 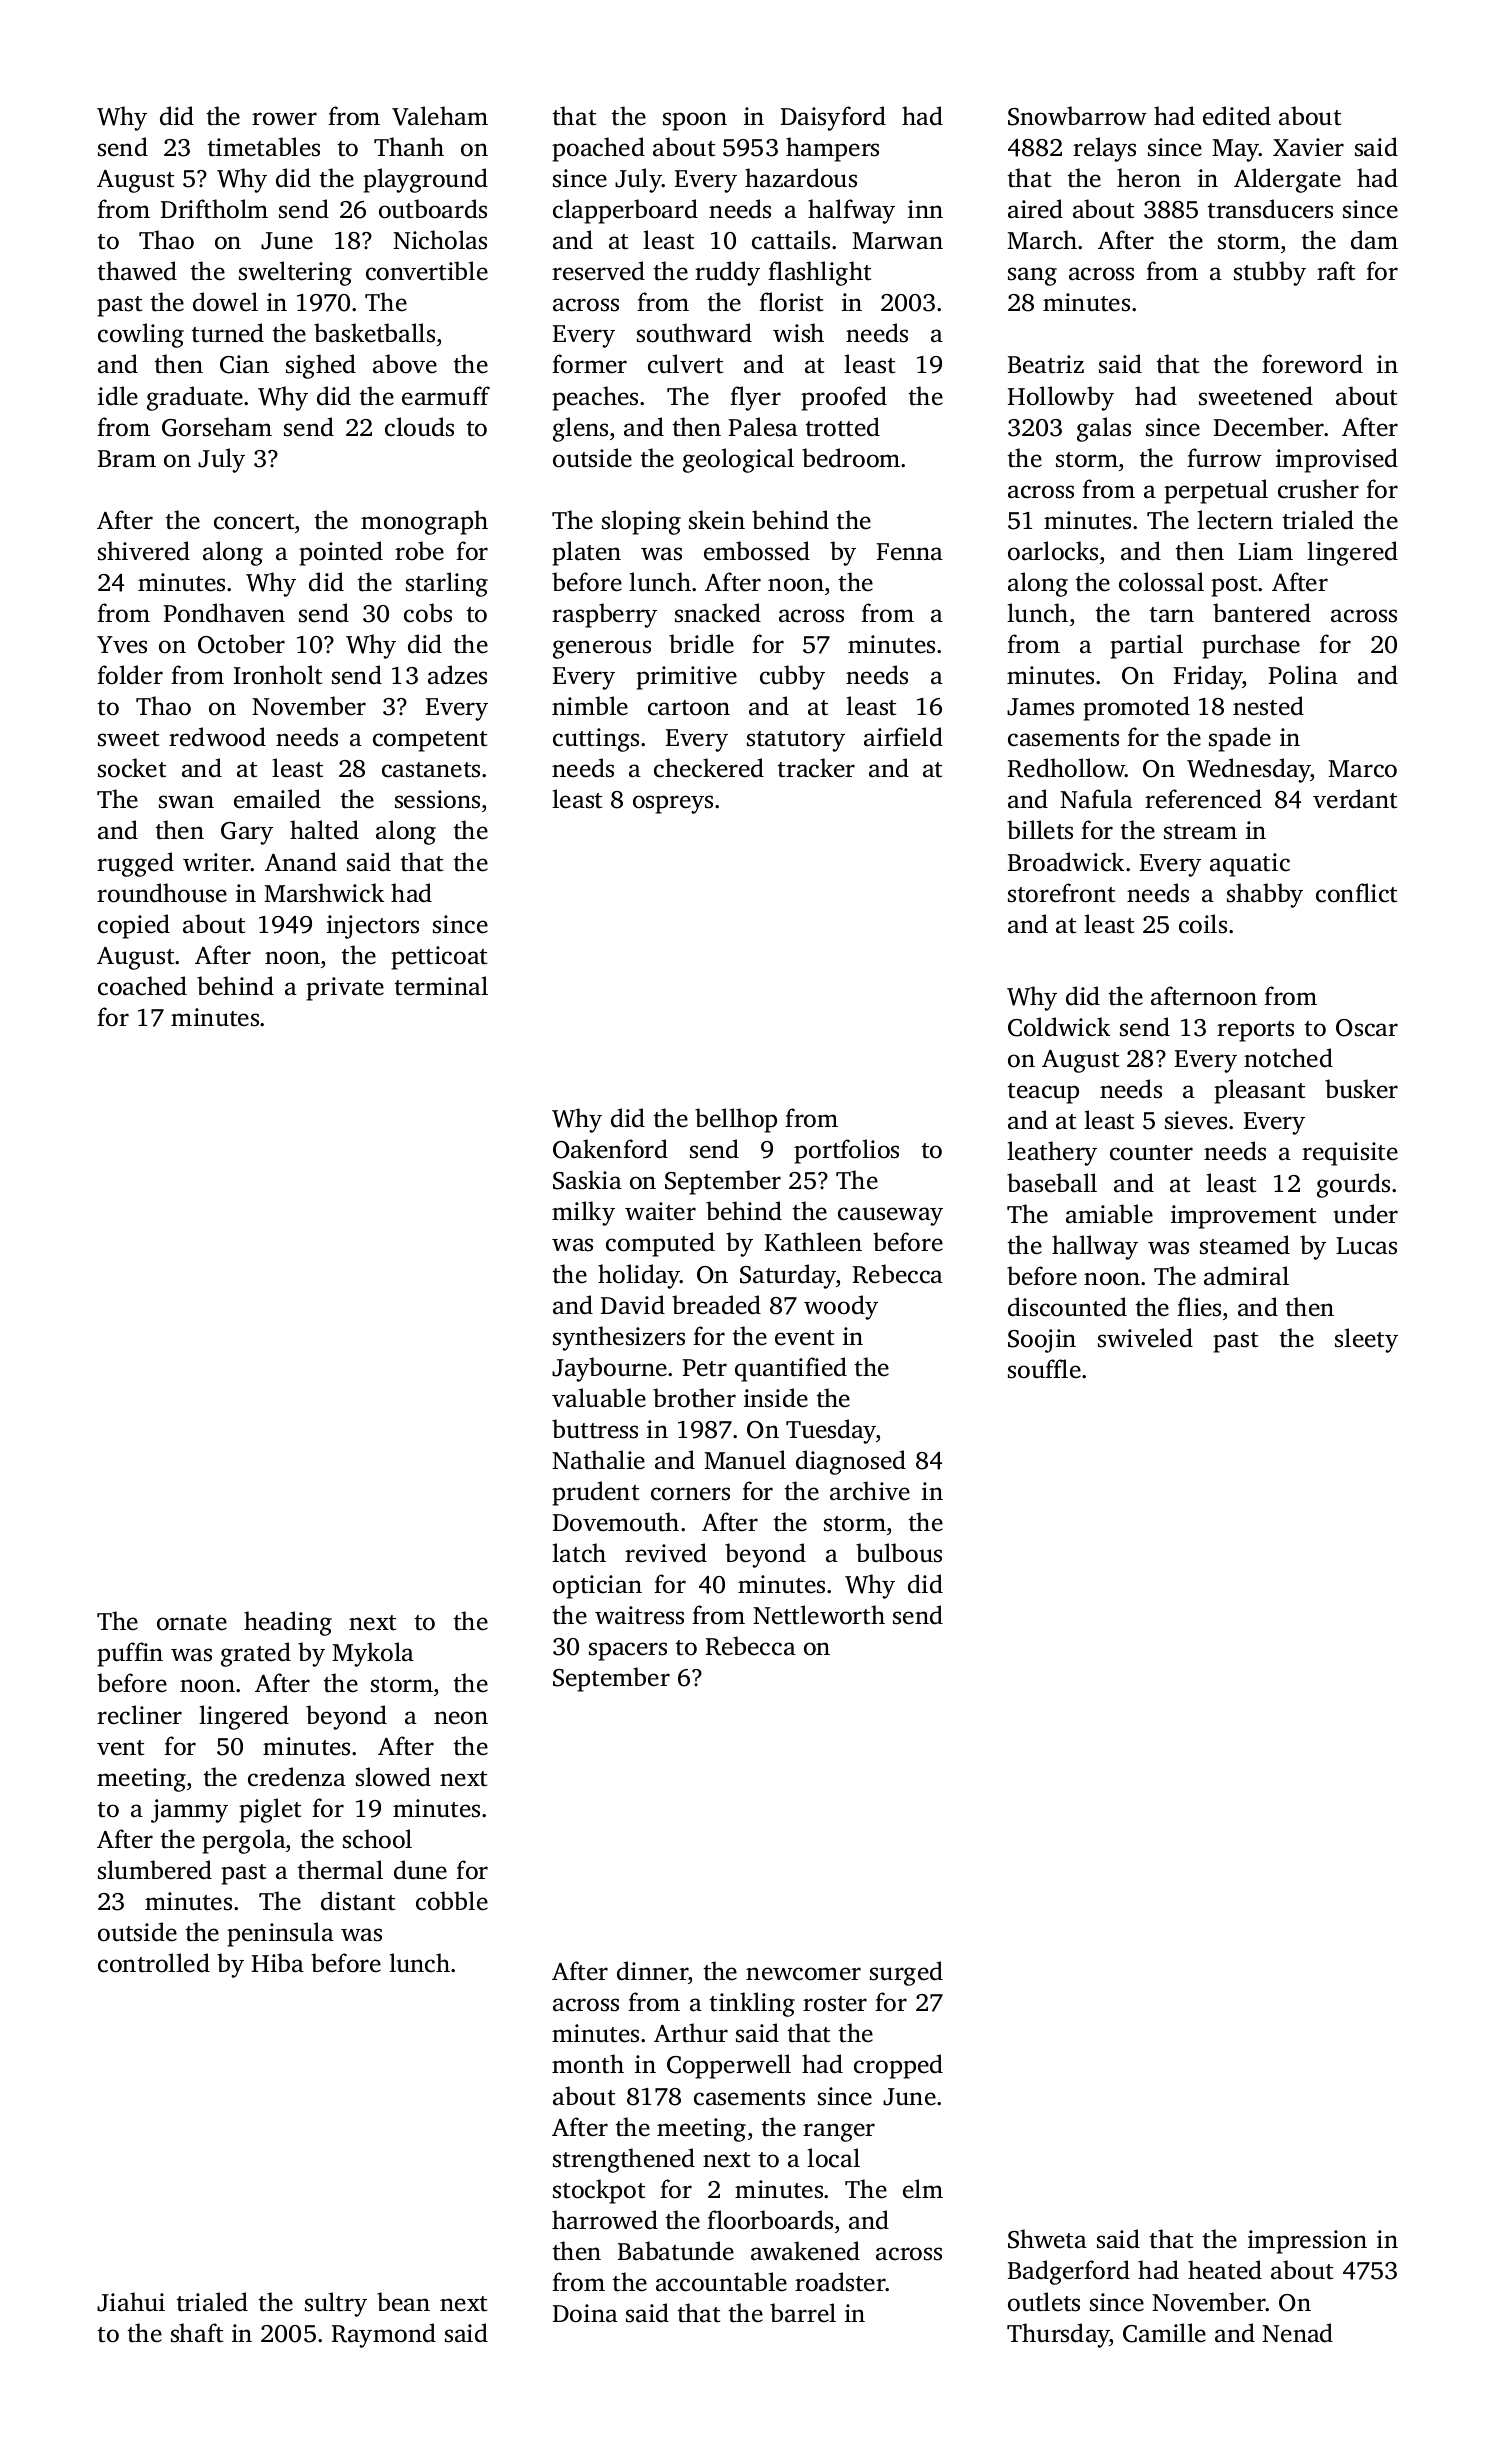 What do you see at coordinates (1366, 1340) in the page?
I see `sleety` at bounding box center [1366, 1340].
